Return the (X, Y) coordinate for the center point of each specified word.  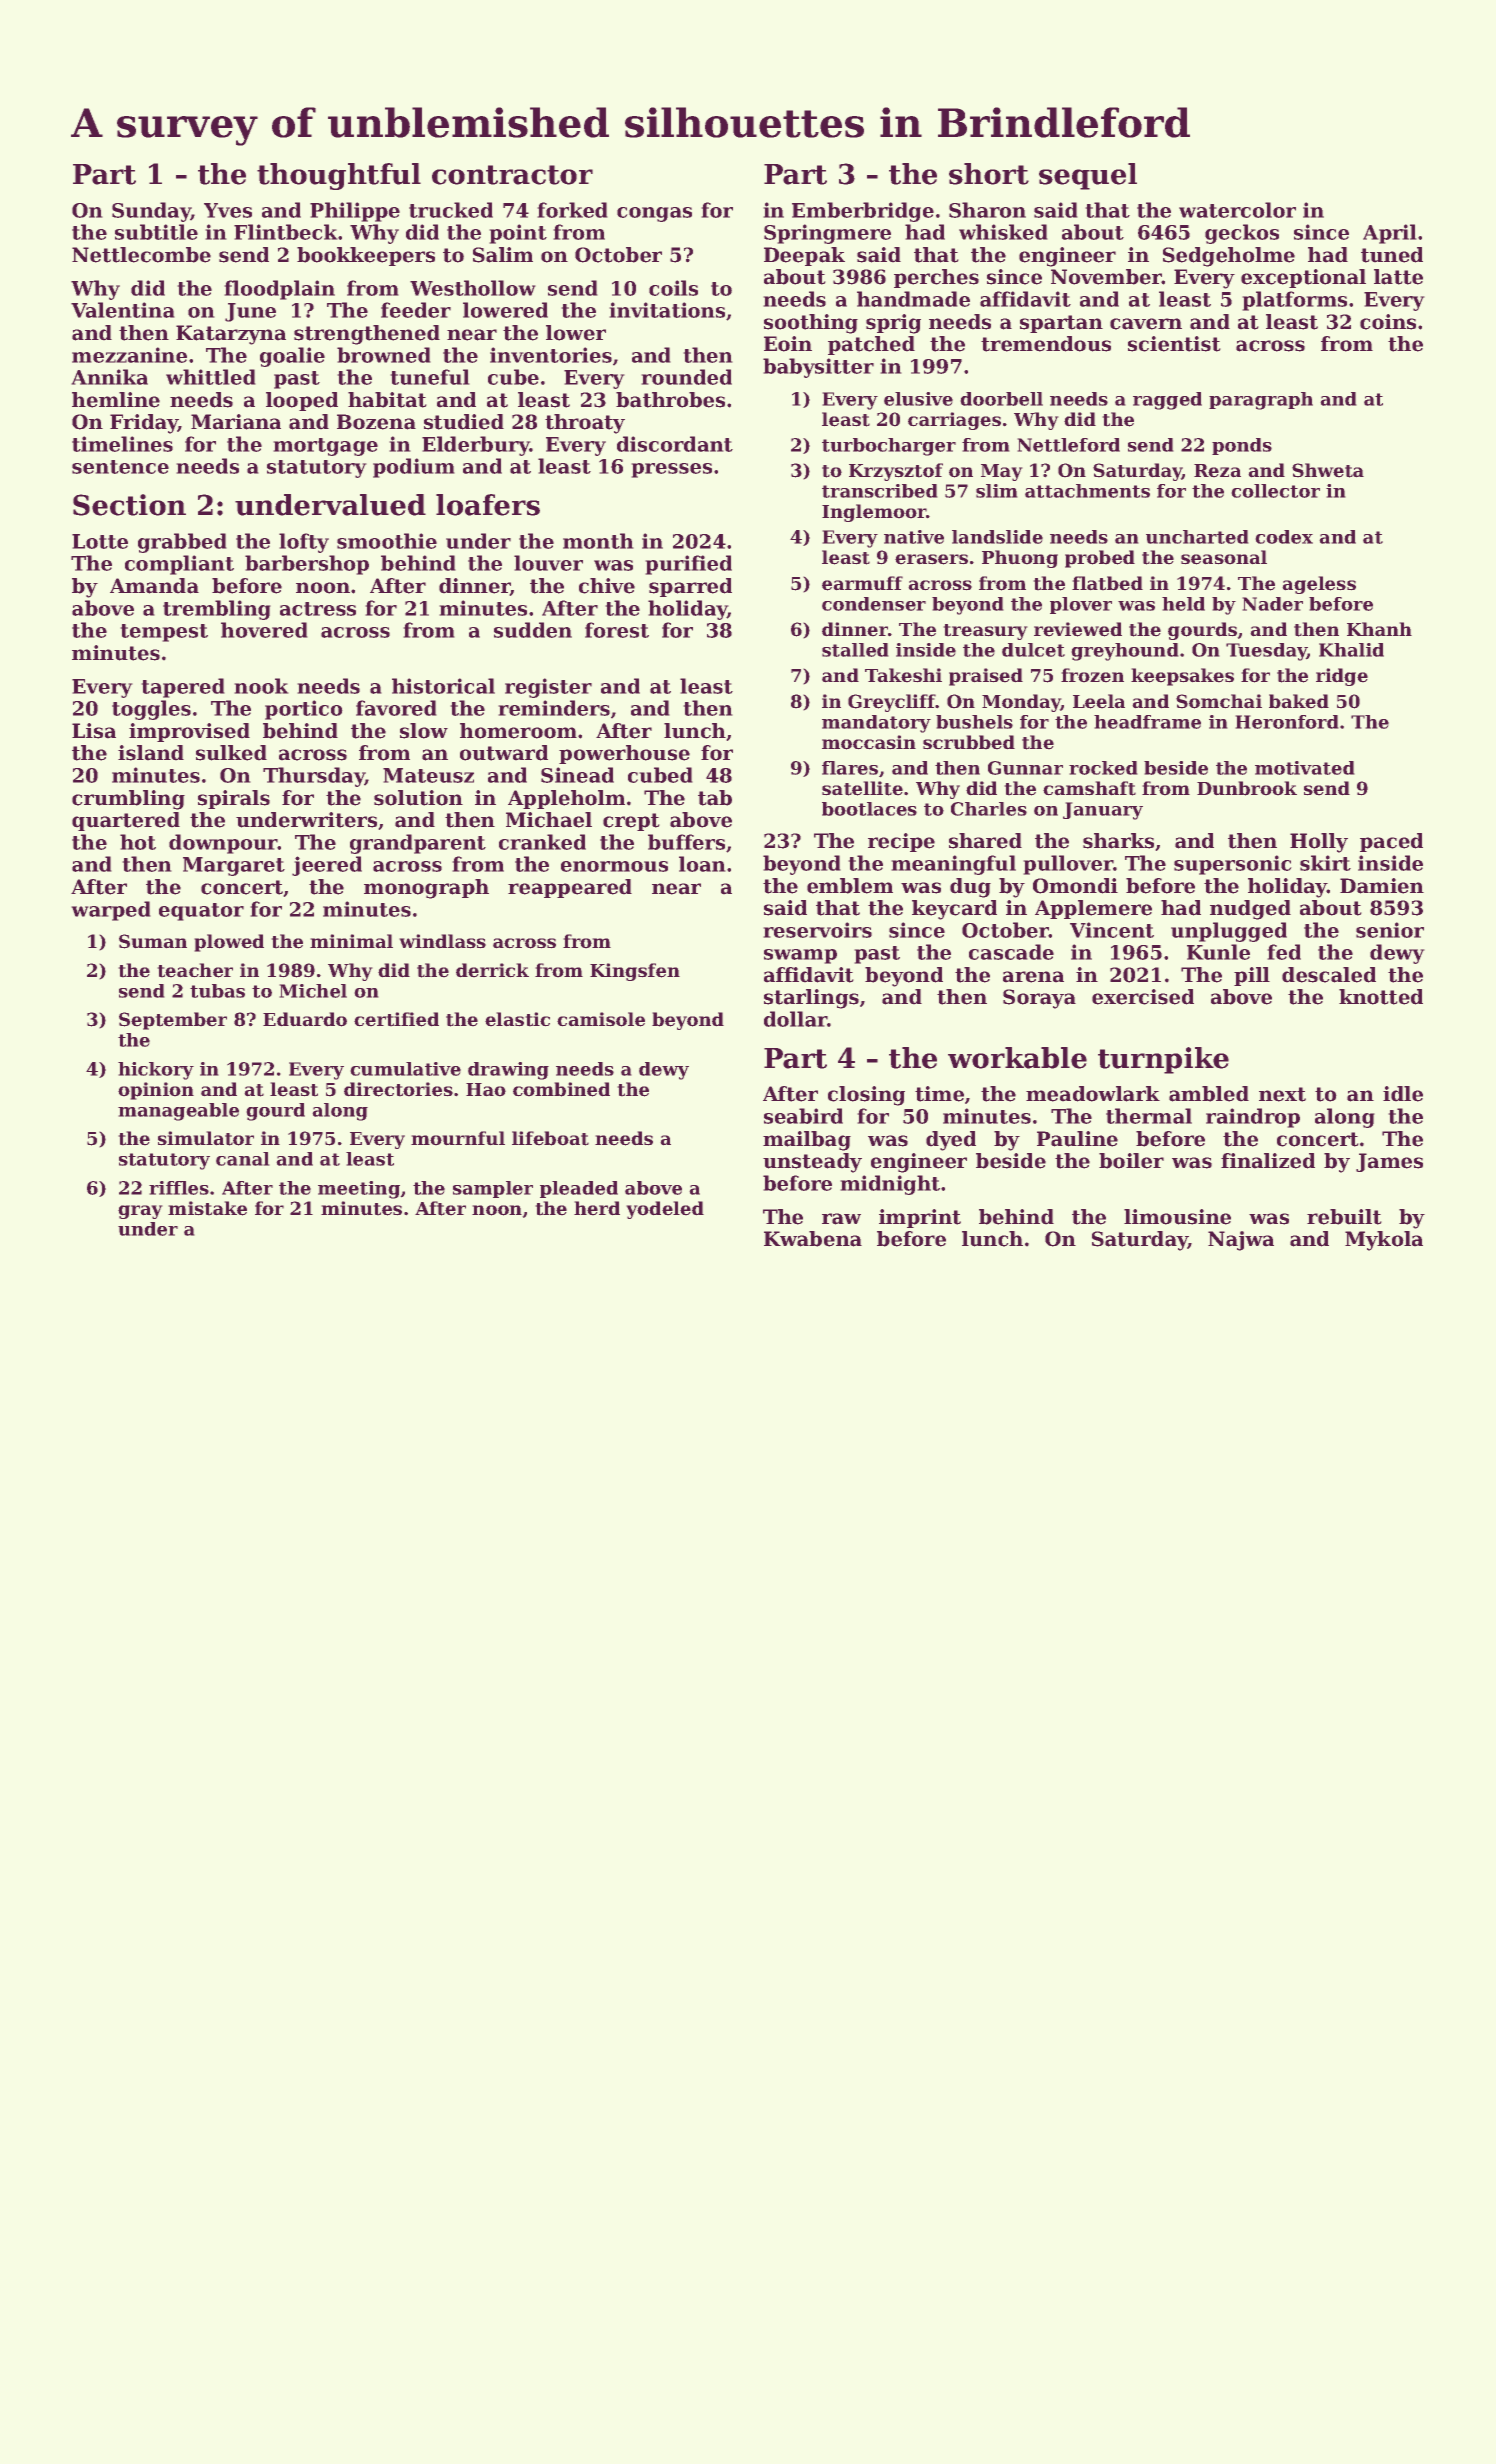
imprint (920, 1218)
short (989, 174)
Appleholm (566, 799)
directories (398, 1089)
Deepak (804, 256)
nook (261, 686)
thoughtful (339, 176)
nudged (1250, 910)
